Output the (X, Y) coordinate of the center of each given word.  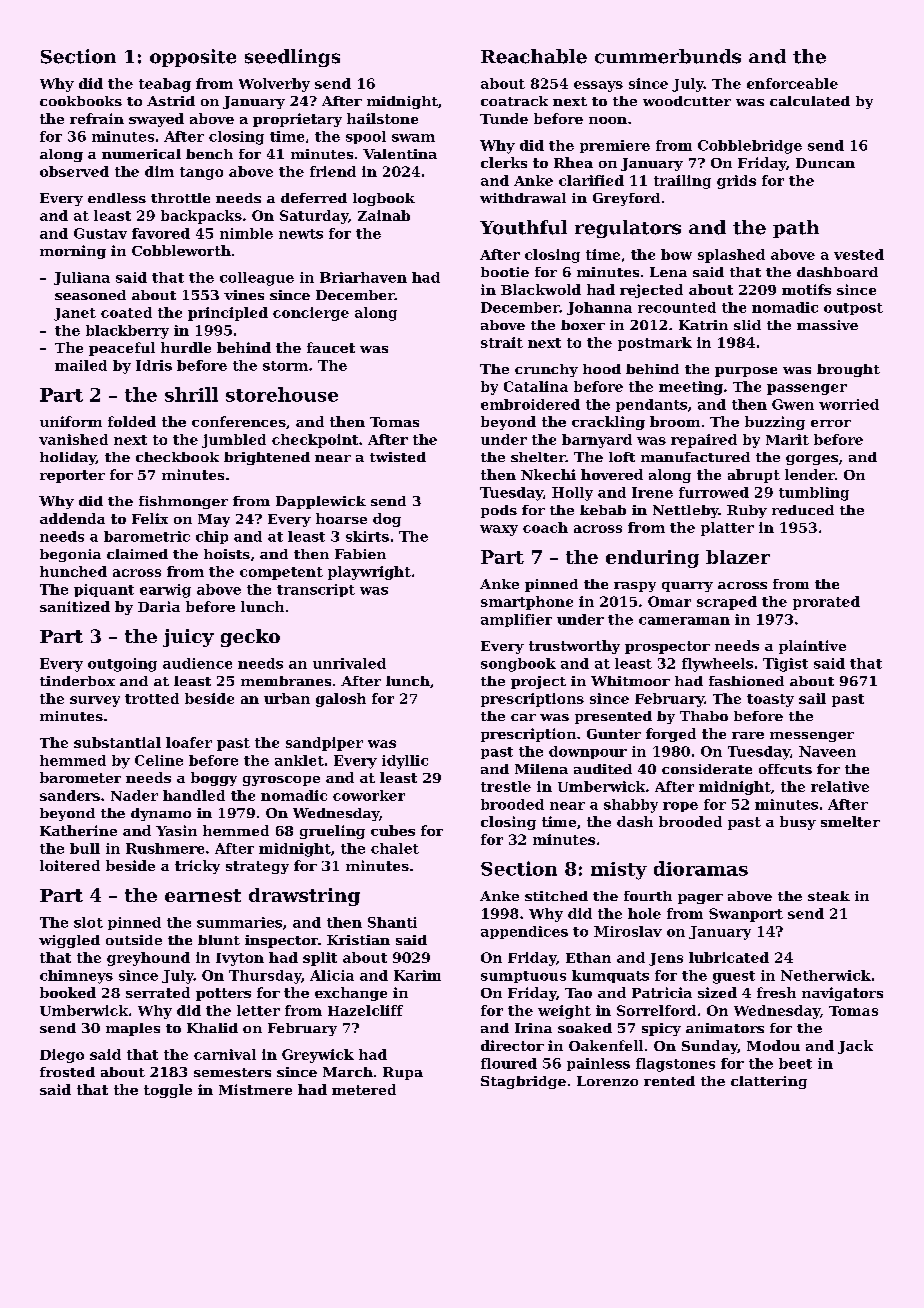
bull (85, 848)
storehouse (282, 394)
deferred (314, 198)
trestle (506, 786)
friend (333, 171)
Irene (652, 492)
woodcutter (687, 101)
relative (840, 786)
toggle (168, 1091)
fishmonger (183, 502)
